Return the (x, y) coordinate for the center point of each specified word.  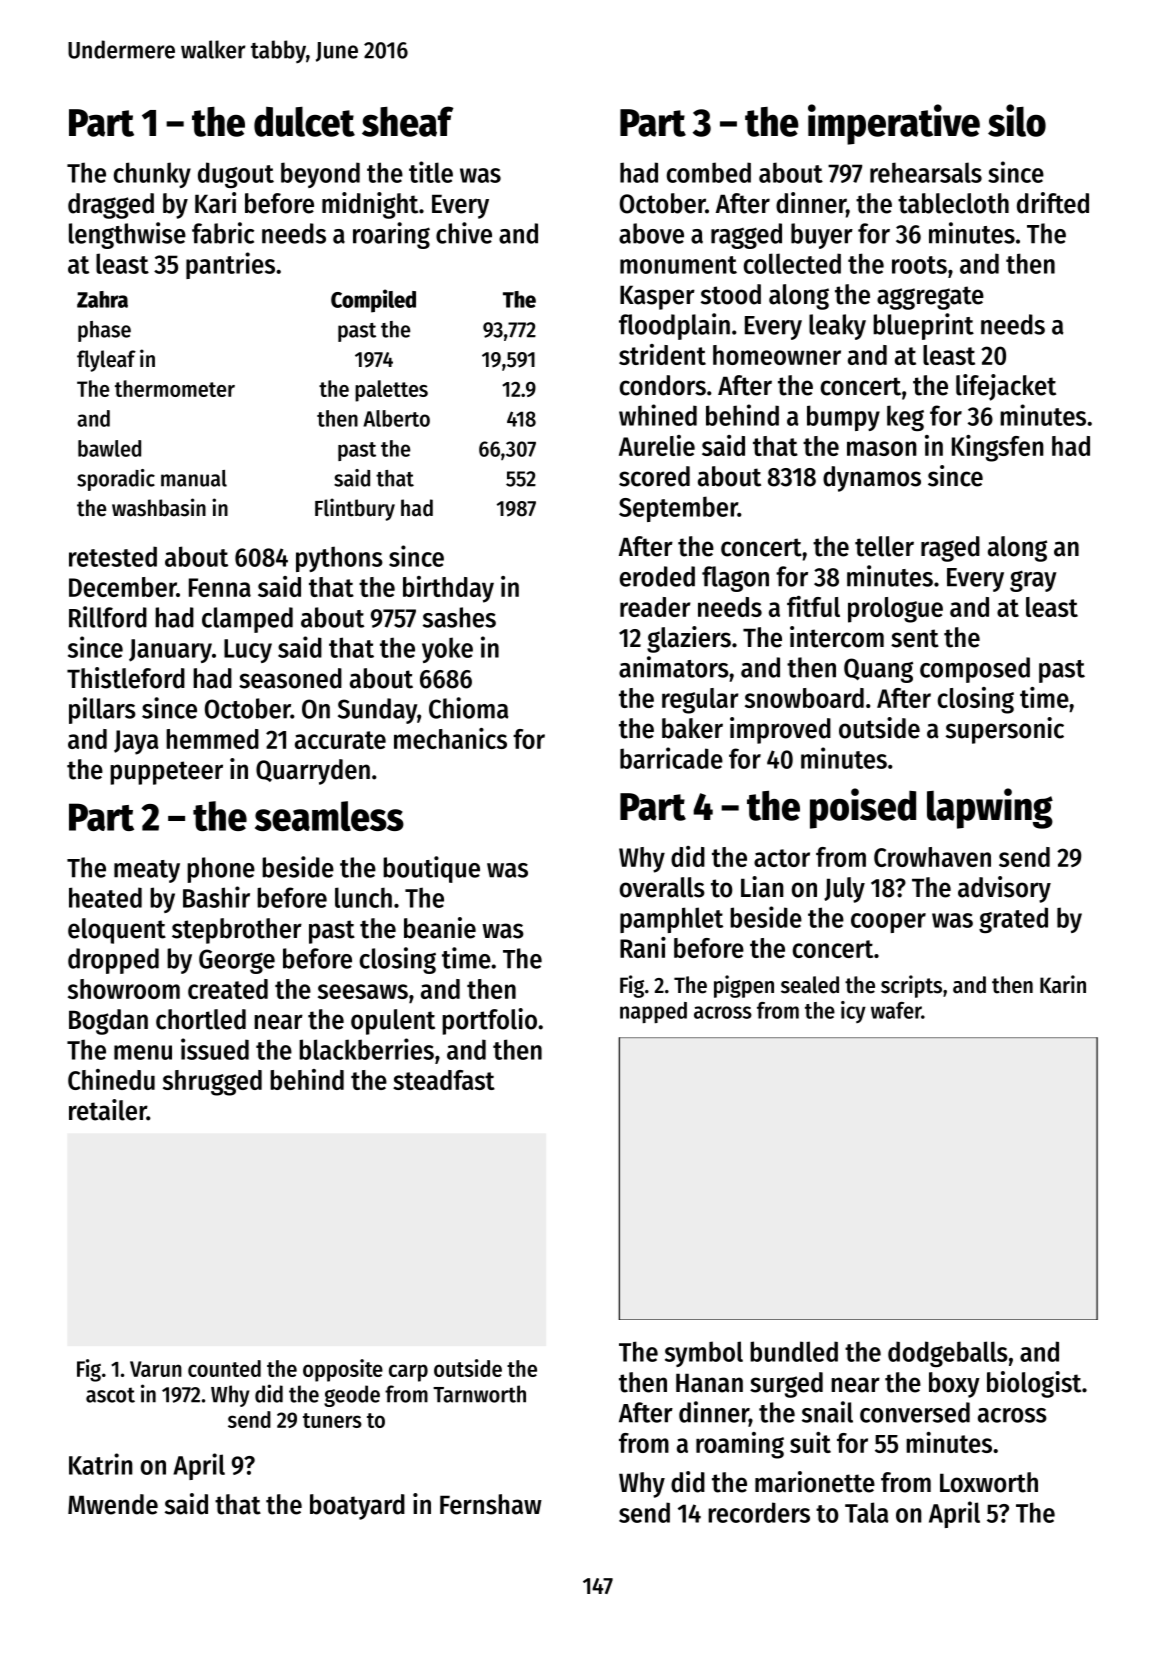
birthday (448, 589)
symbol (704, 1354)
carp (408, 1373)
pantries (230, 265)
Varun (156, 1369)
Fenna (220, 587)
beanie (440, 928)
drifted (1053, 203)
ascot (110, 1395)
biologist (1034, 1384)
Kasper (657, 298)
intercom (837, 637)
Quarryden (313, 772)
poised (863, 808)
